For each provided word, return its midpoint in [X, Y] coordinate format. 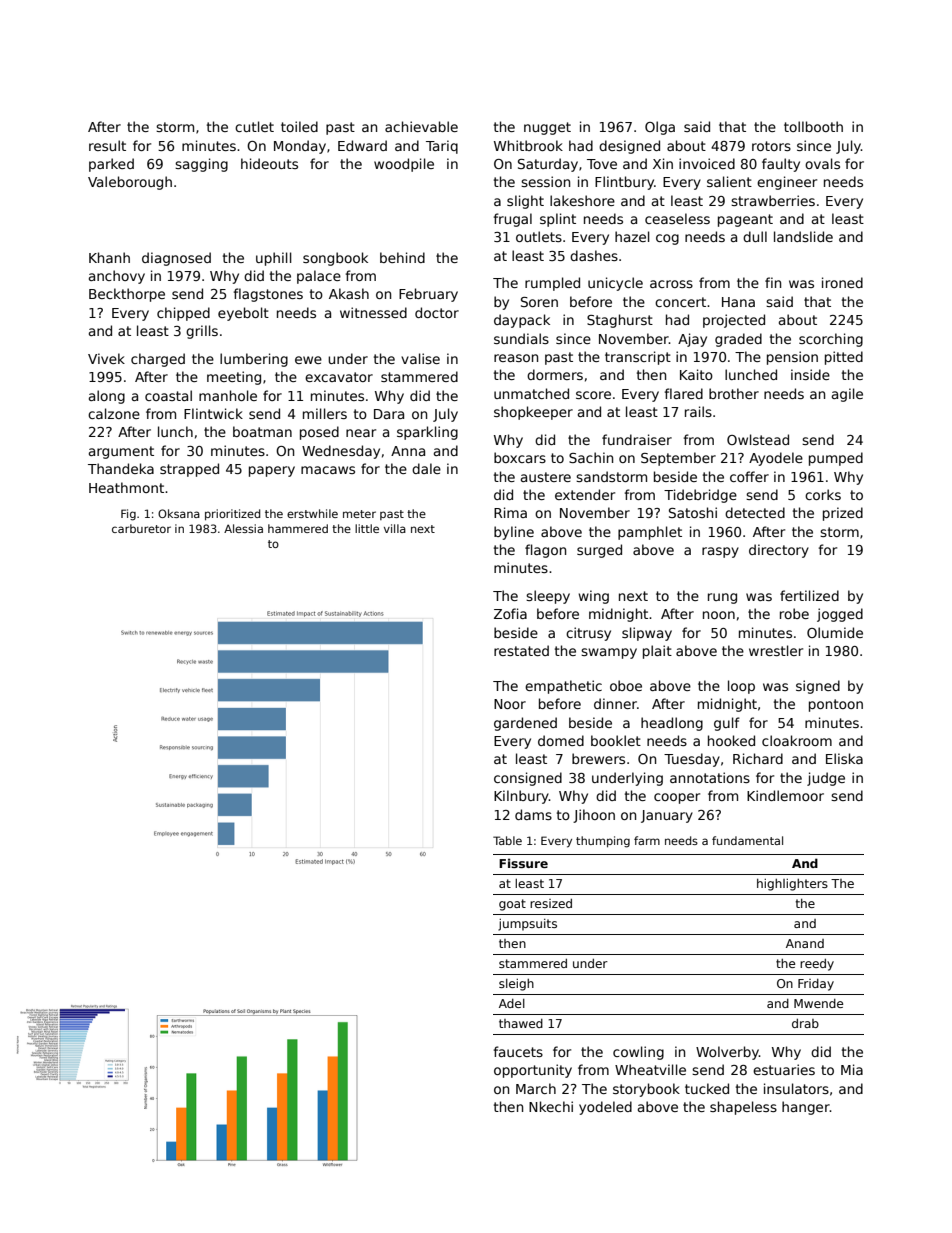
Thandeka [121, 468]
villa [395, 528]
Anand [805, 943]
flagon [545, 551]
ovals [822, 163]
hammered [298, 528]
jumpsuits [527, 925]
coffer [749, 476]
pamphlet [650, 533]
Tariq [442, 147]
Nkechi [551, 1106]
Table [507, 840]
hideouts [269, 163]
